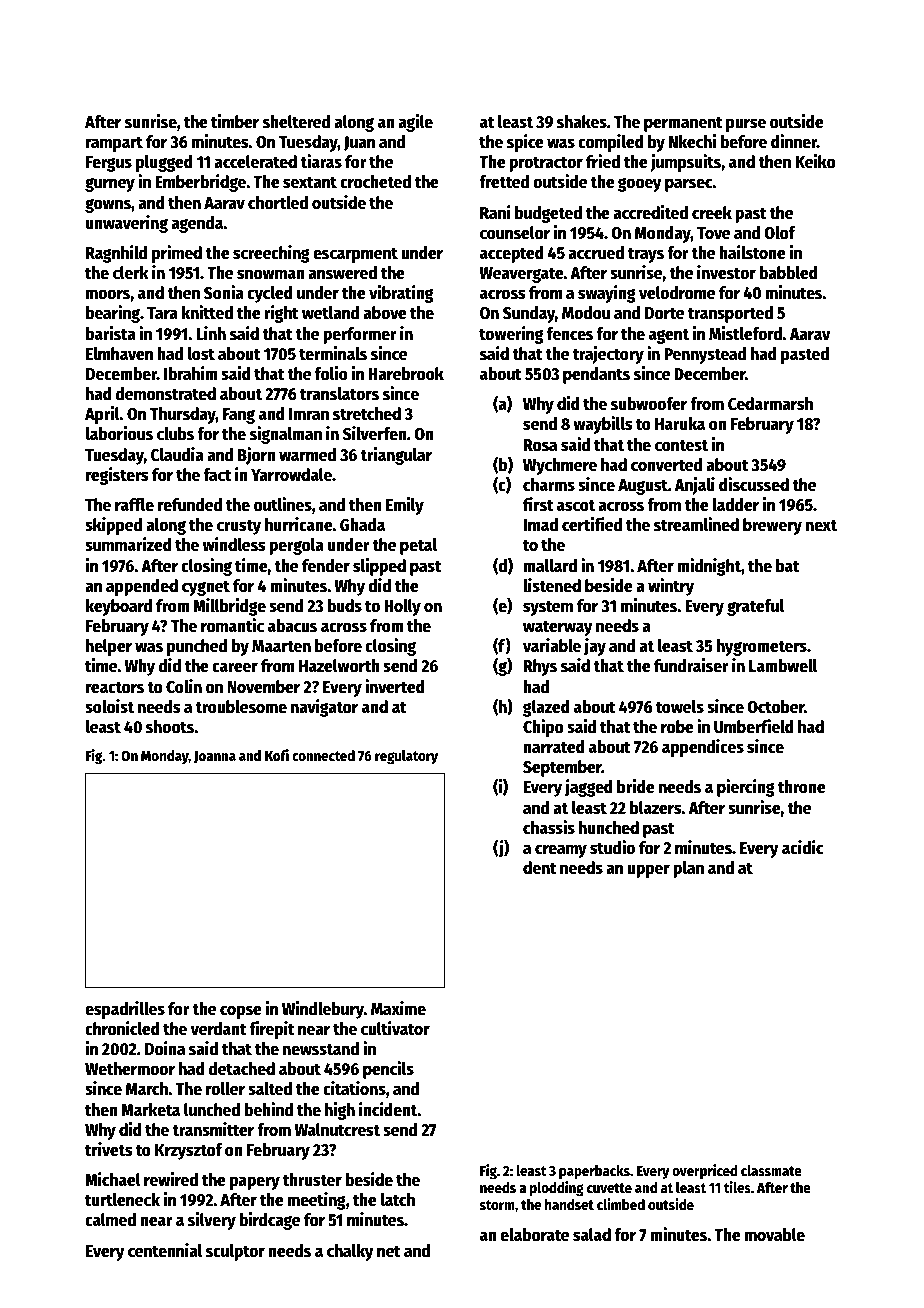  I want to click on brewery, so click(772, 526).
